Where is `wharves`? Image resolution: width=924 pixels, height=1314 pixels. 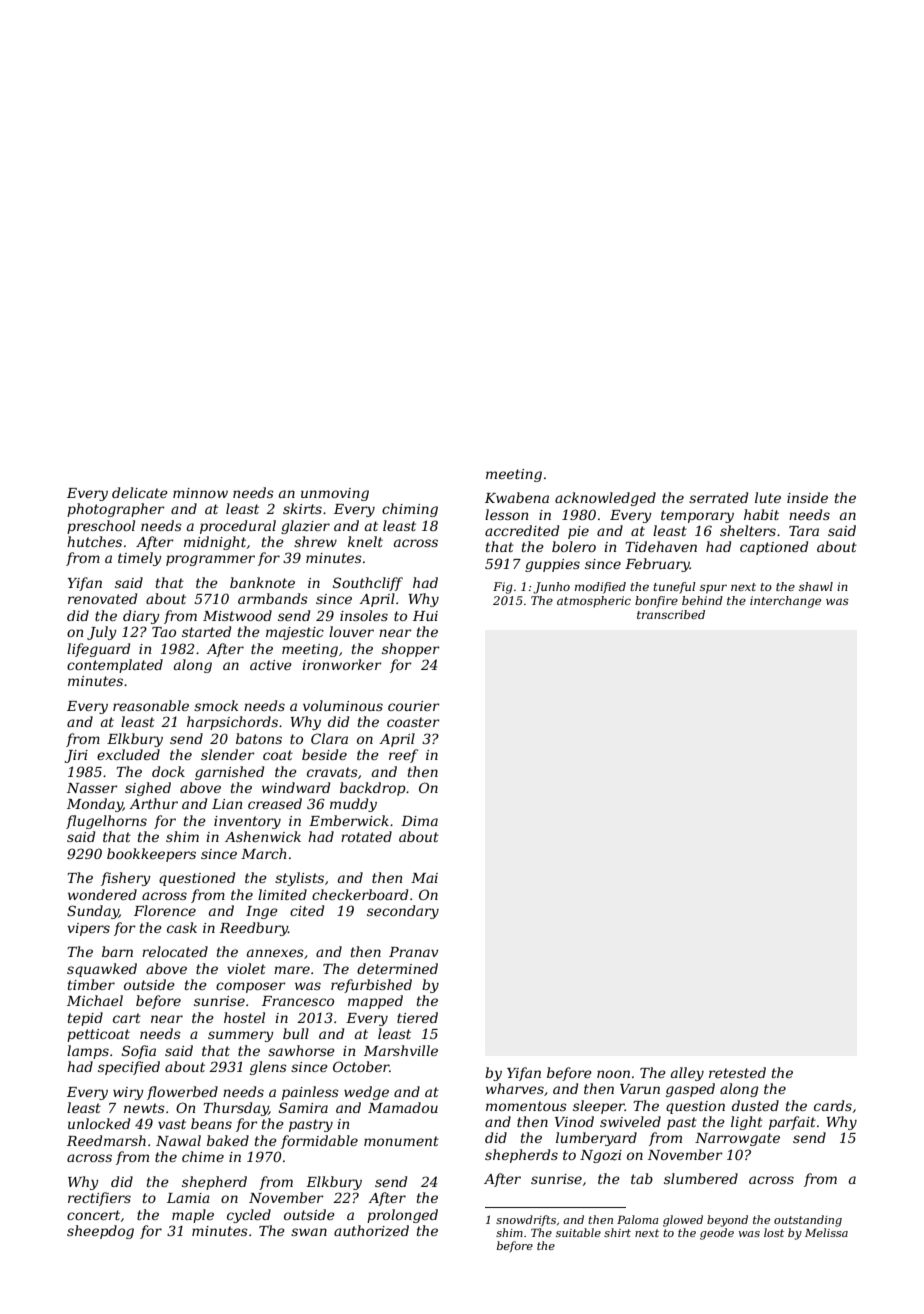 wharves is located at coordinates (515, 1088).
